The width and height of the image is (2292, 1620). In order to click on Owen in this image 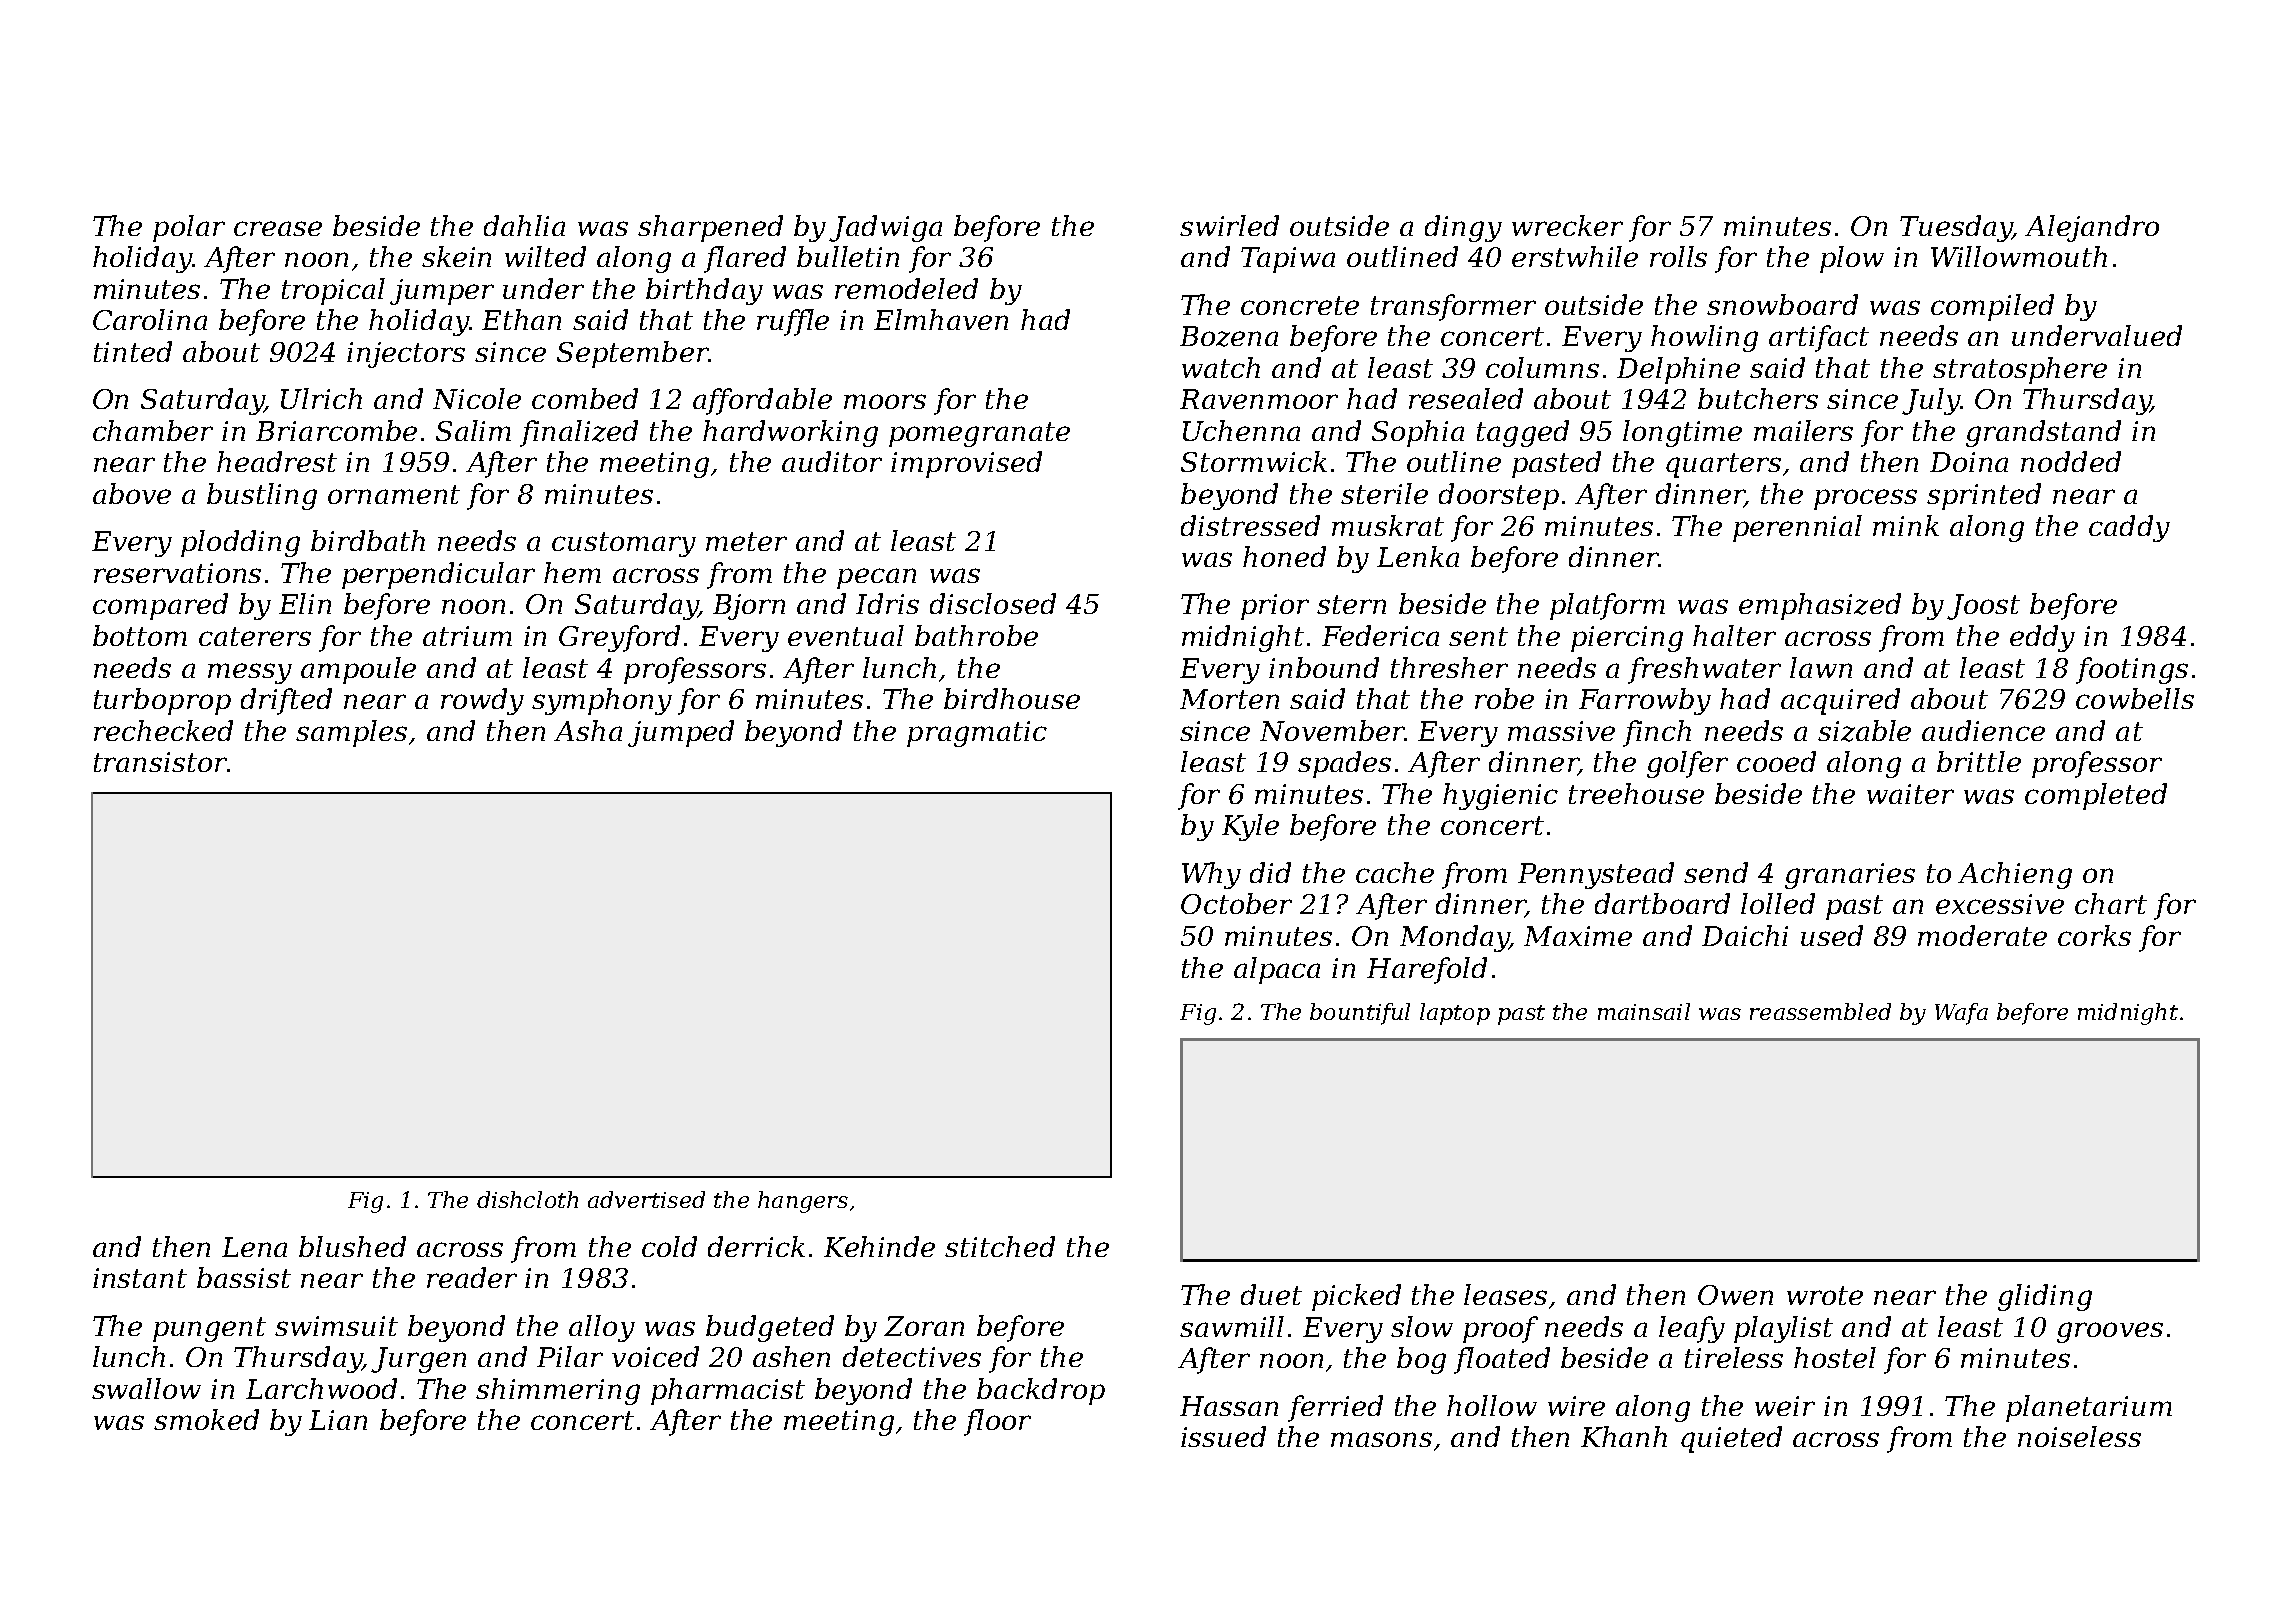, I will do `click(1735, 1295)`.
